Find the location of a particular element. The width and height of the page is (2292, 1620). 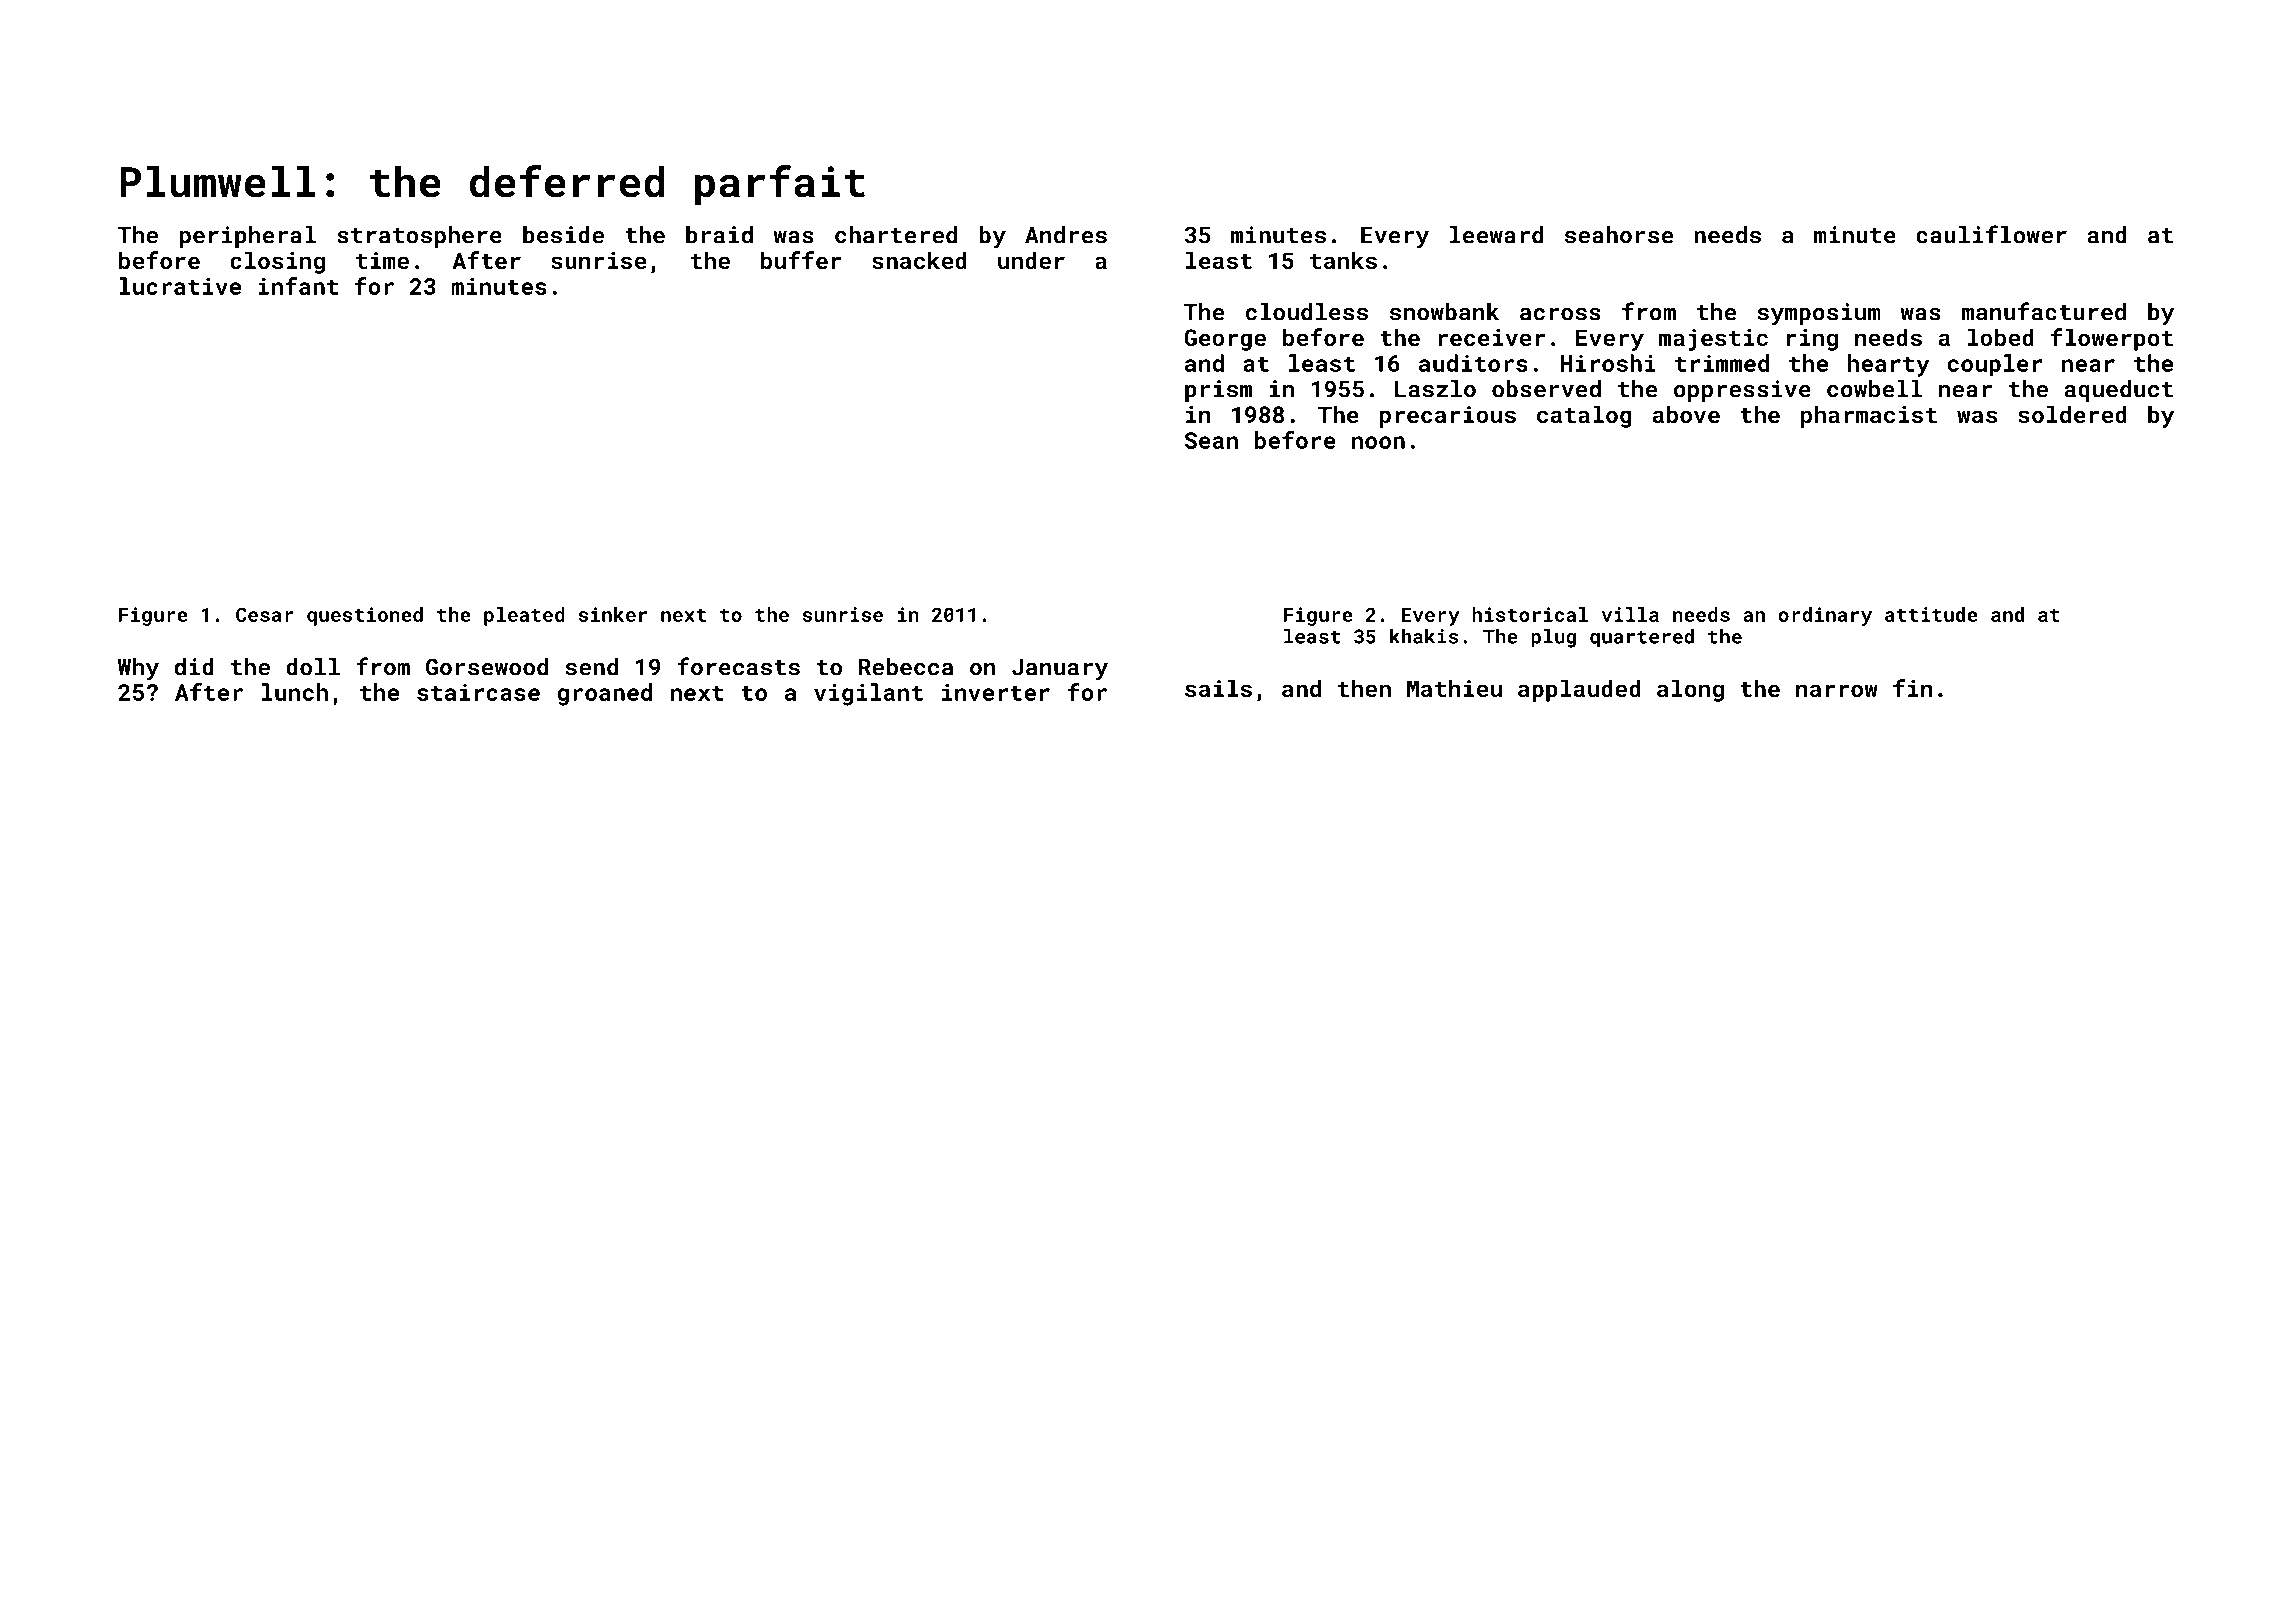

Rebecca is located at coordinates (906, 667).
